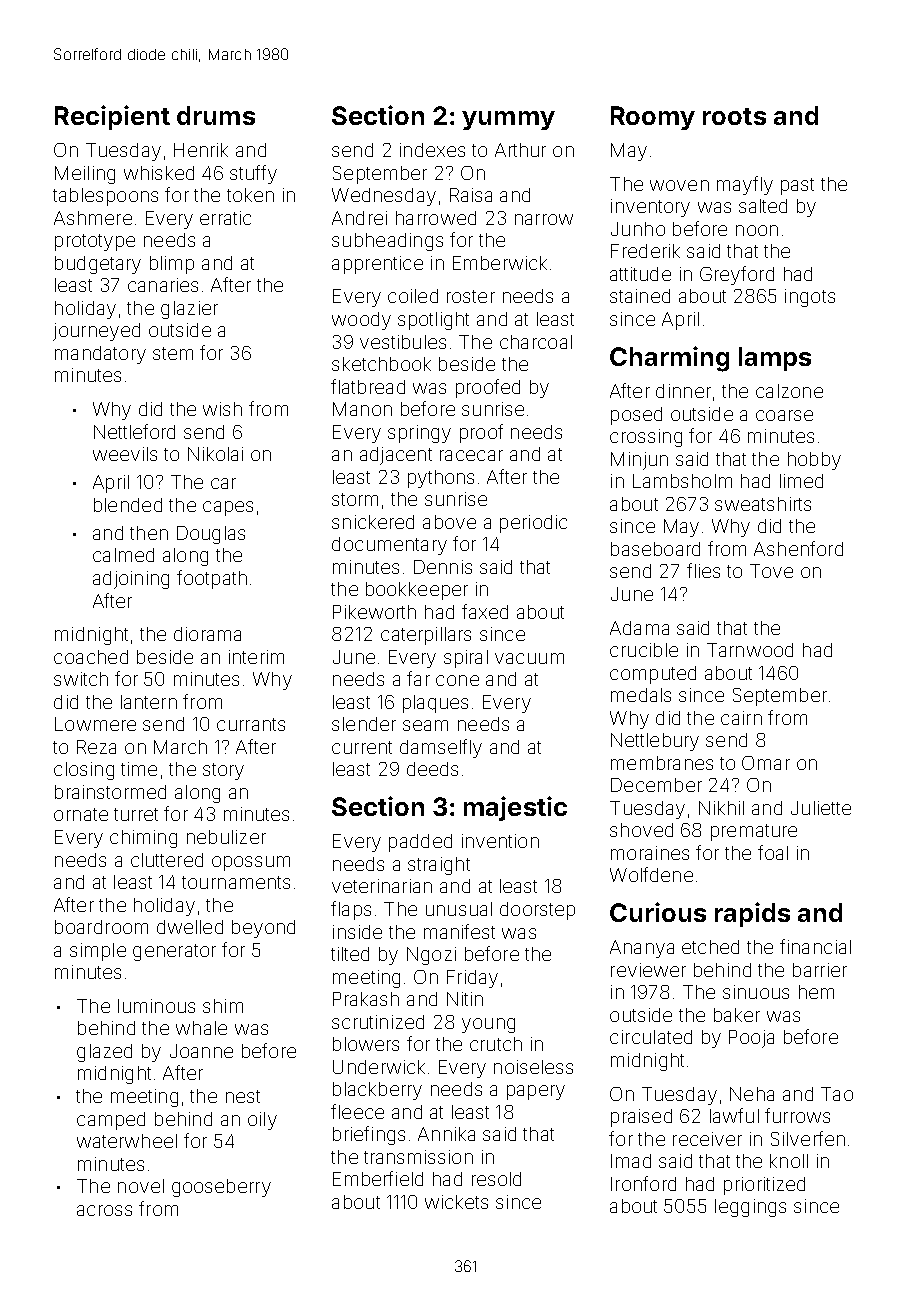  I want to click on simple, so click(98, 952).
